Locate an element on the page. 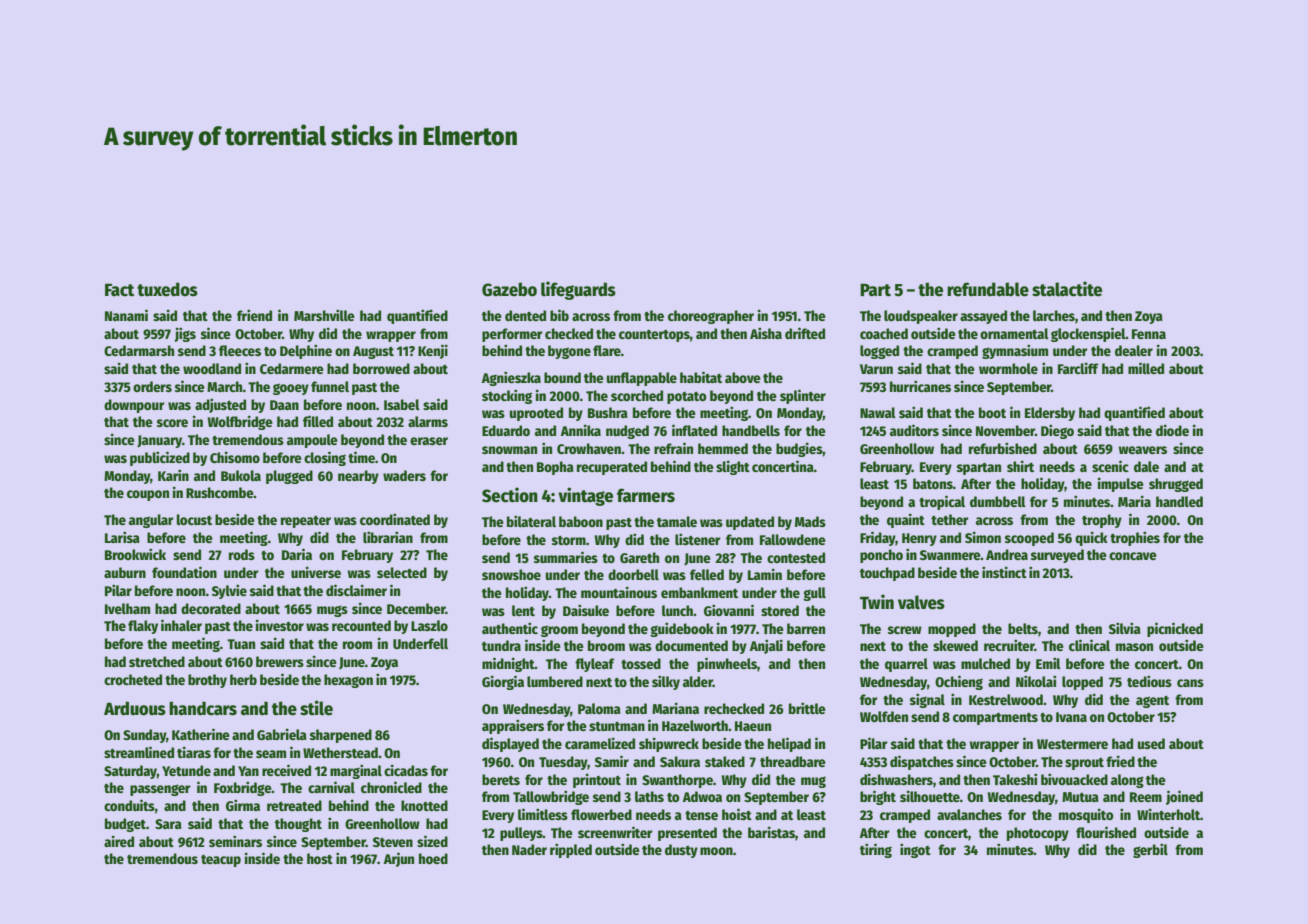 Image resolution: width=1308 pixels, height=924 pixels. batons is located at coordinates (933, 483).
